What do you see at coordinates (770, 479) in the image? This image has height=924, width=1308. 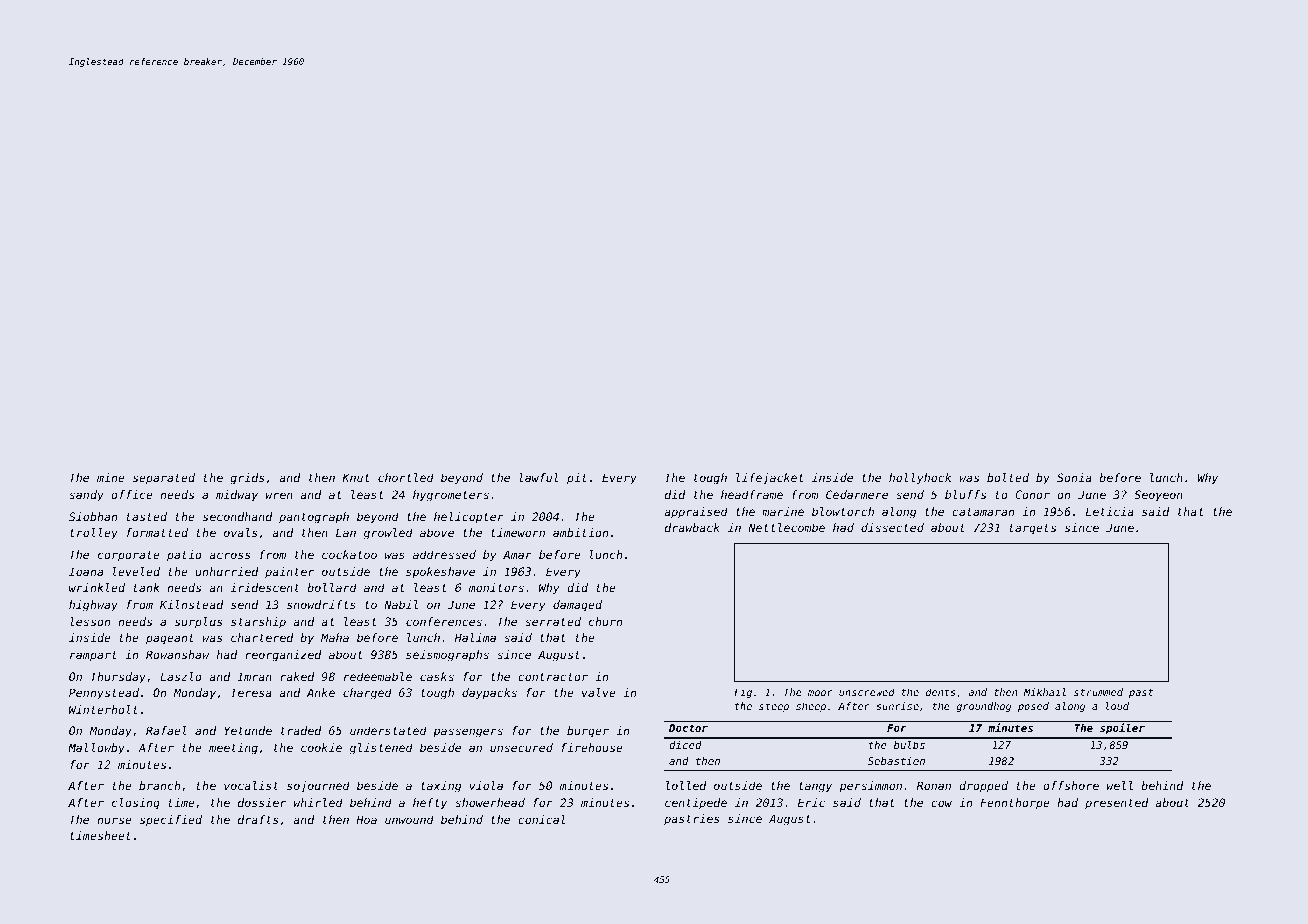 I see `lifejacket` at bounding box center [770, 479].
